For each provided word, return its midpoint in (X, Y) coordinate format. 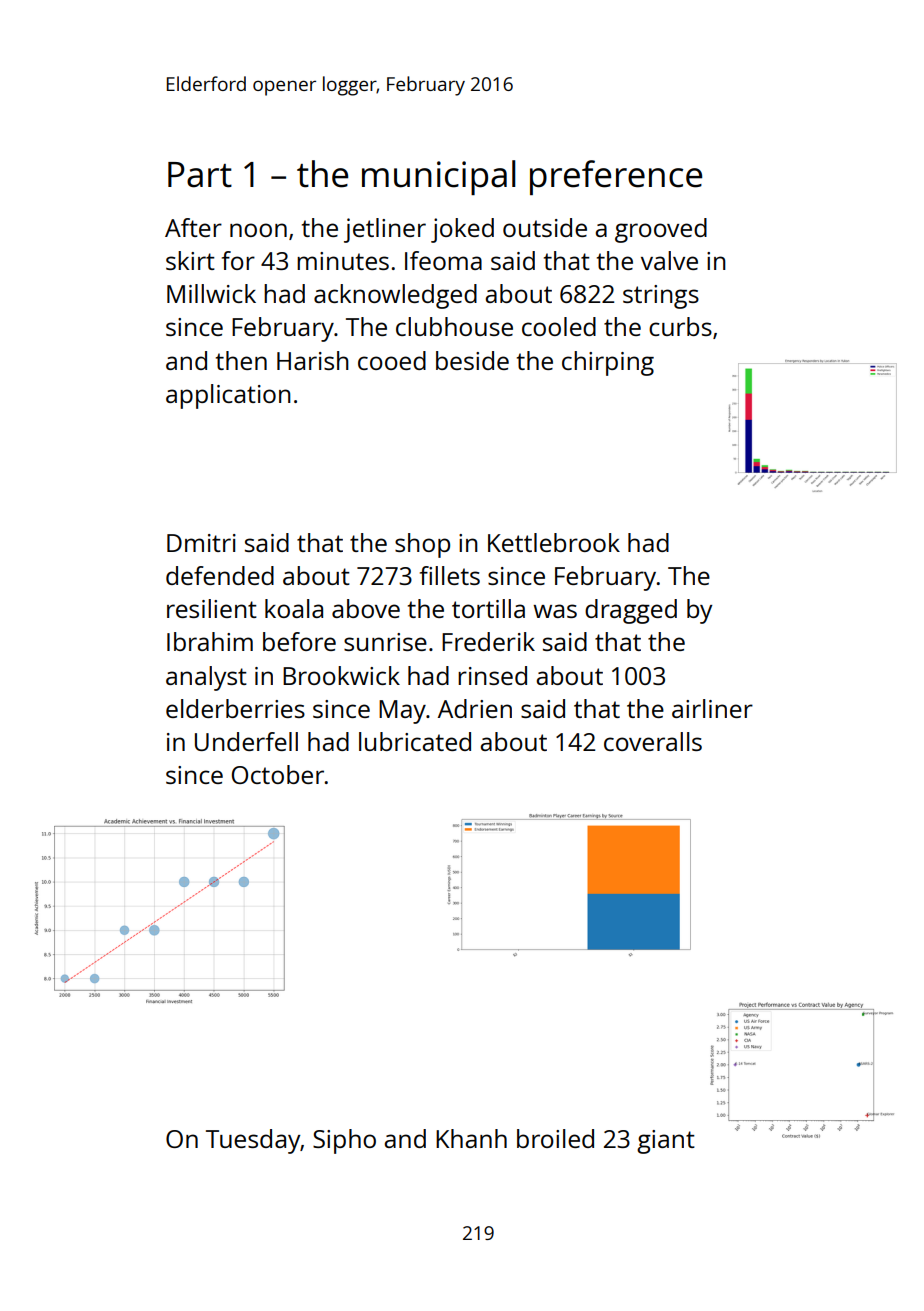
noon (258, 230)
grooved (661, 230)
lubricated (415, 741)
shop (422, 545)
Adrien (475, 708)
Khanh (471, 1138)
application (228, 396)
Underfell (246, 741)
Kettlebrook (554, 542)
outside (545, 227)
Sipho (344, 1141)
